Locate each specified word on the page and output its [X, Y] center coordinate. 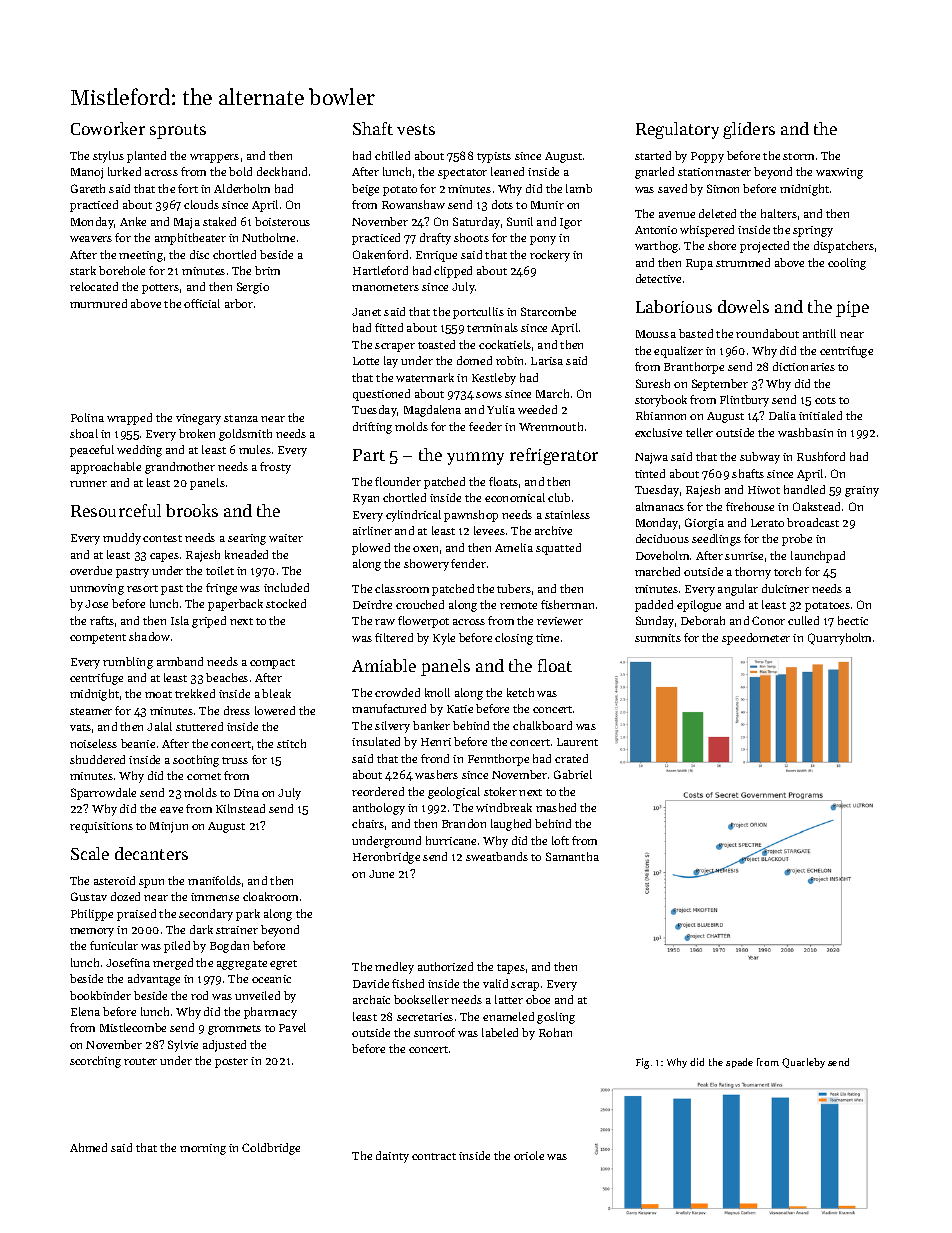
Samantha [572, 856]
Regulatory [677, 130]
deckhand [282, 171]
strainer [237, 930]
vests [416, 129]
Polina [87, 417]
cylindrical [413, 516]
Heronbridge [386, 858]
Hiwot [764, 490]
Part [369, 455]
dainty [392, 1157]
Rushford [821, 456]
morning [203, 1149]
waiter [286, 538]
